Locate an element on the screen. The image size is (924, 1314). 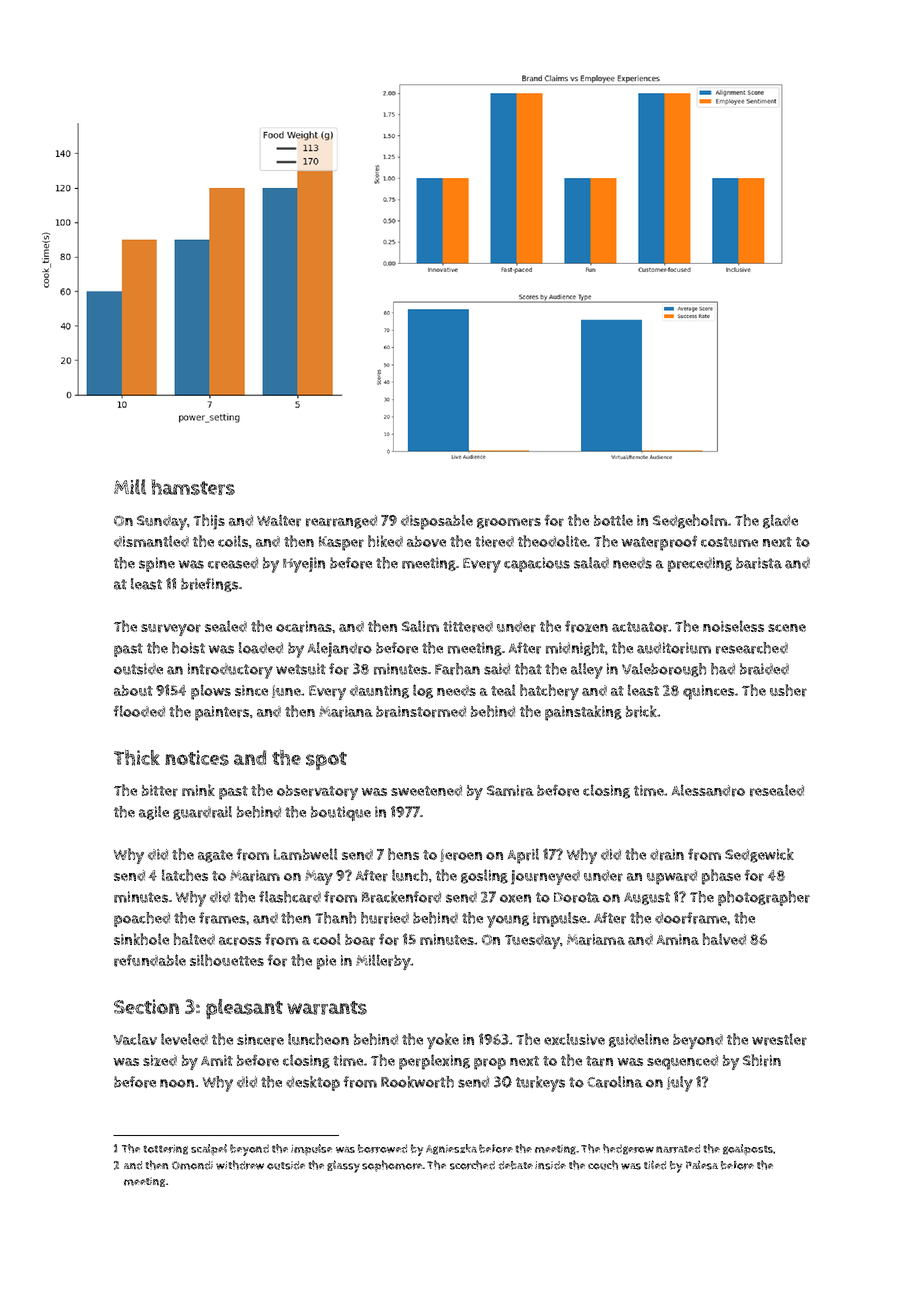
scalpel is located at coordinates (209, 1149).
